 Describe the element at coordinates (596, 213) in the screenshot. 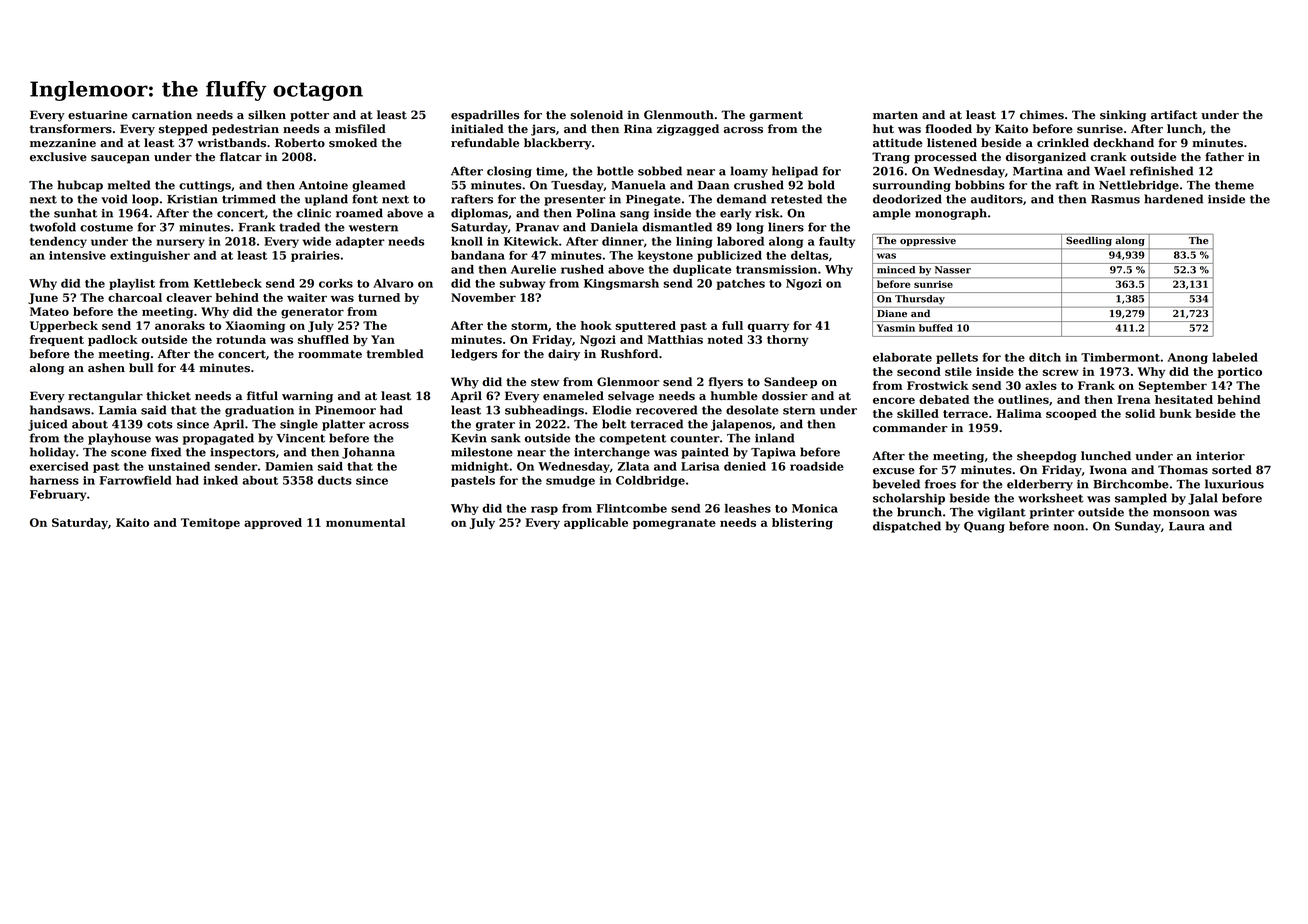

I see `Polina` at that location.
